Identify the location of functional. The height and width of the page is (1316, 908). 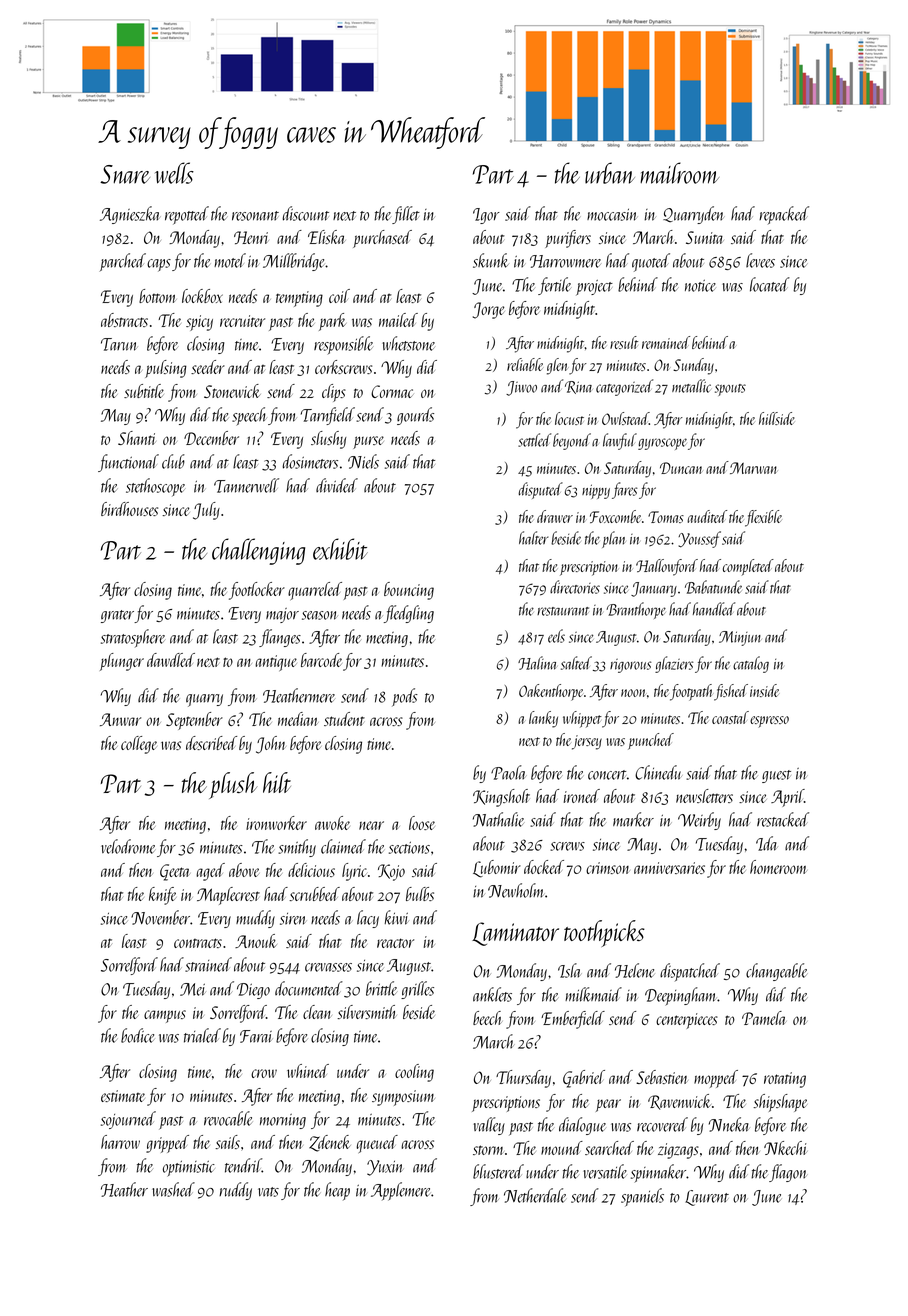
(128, 463).
